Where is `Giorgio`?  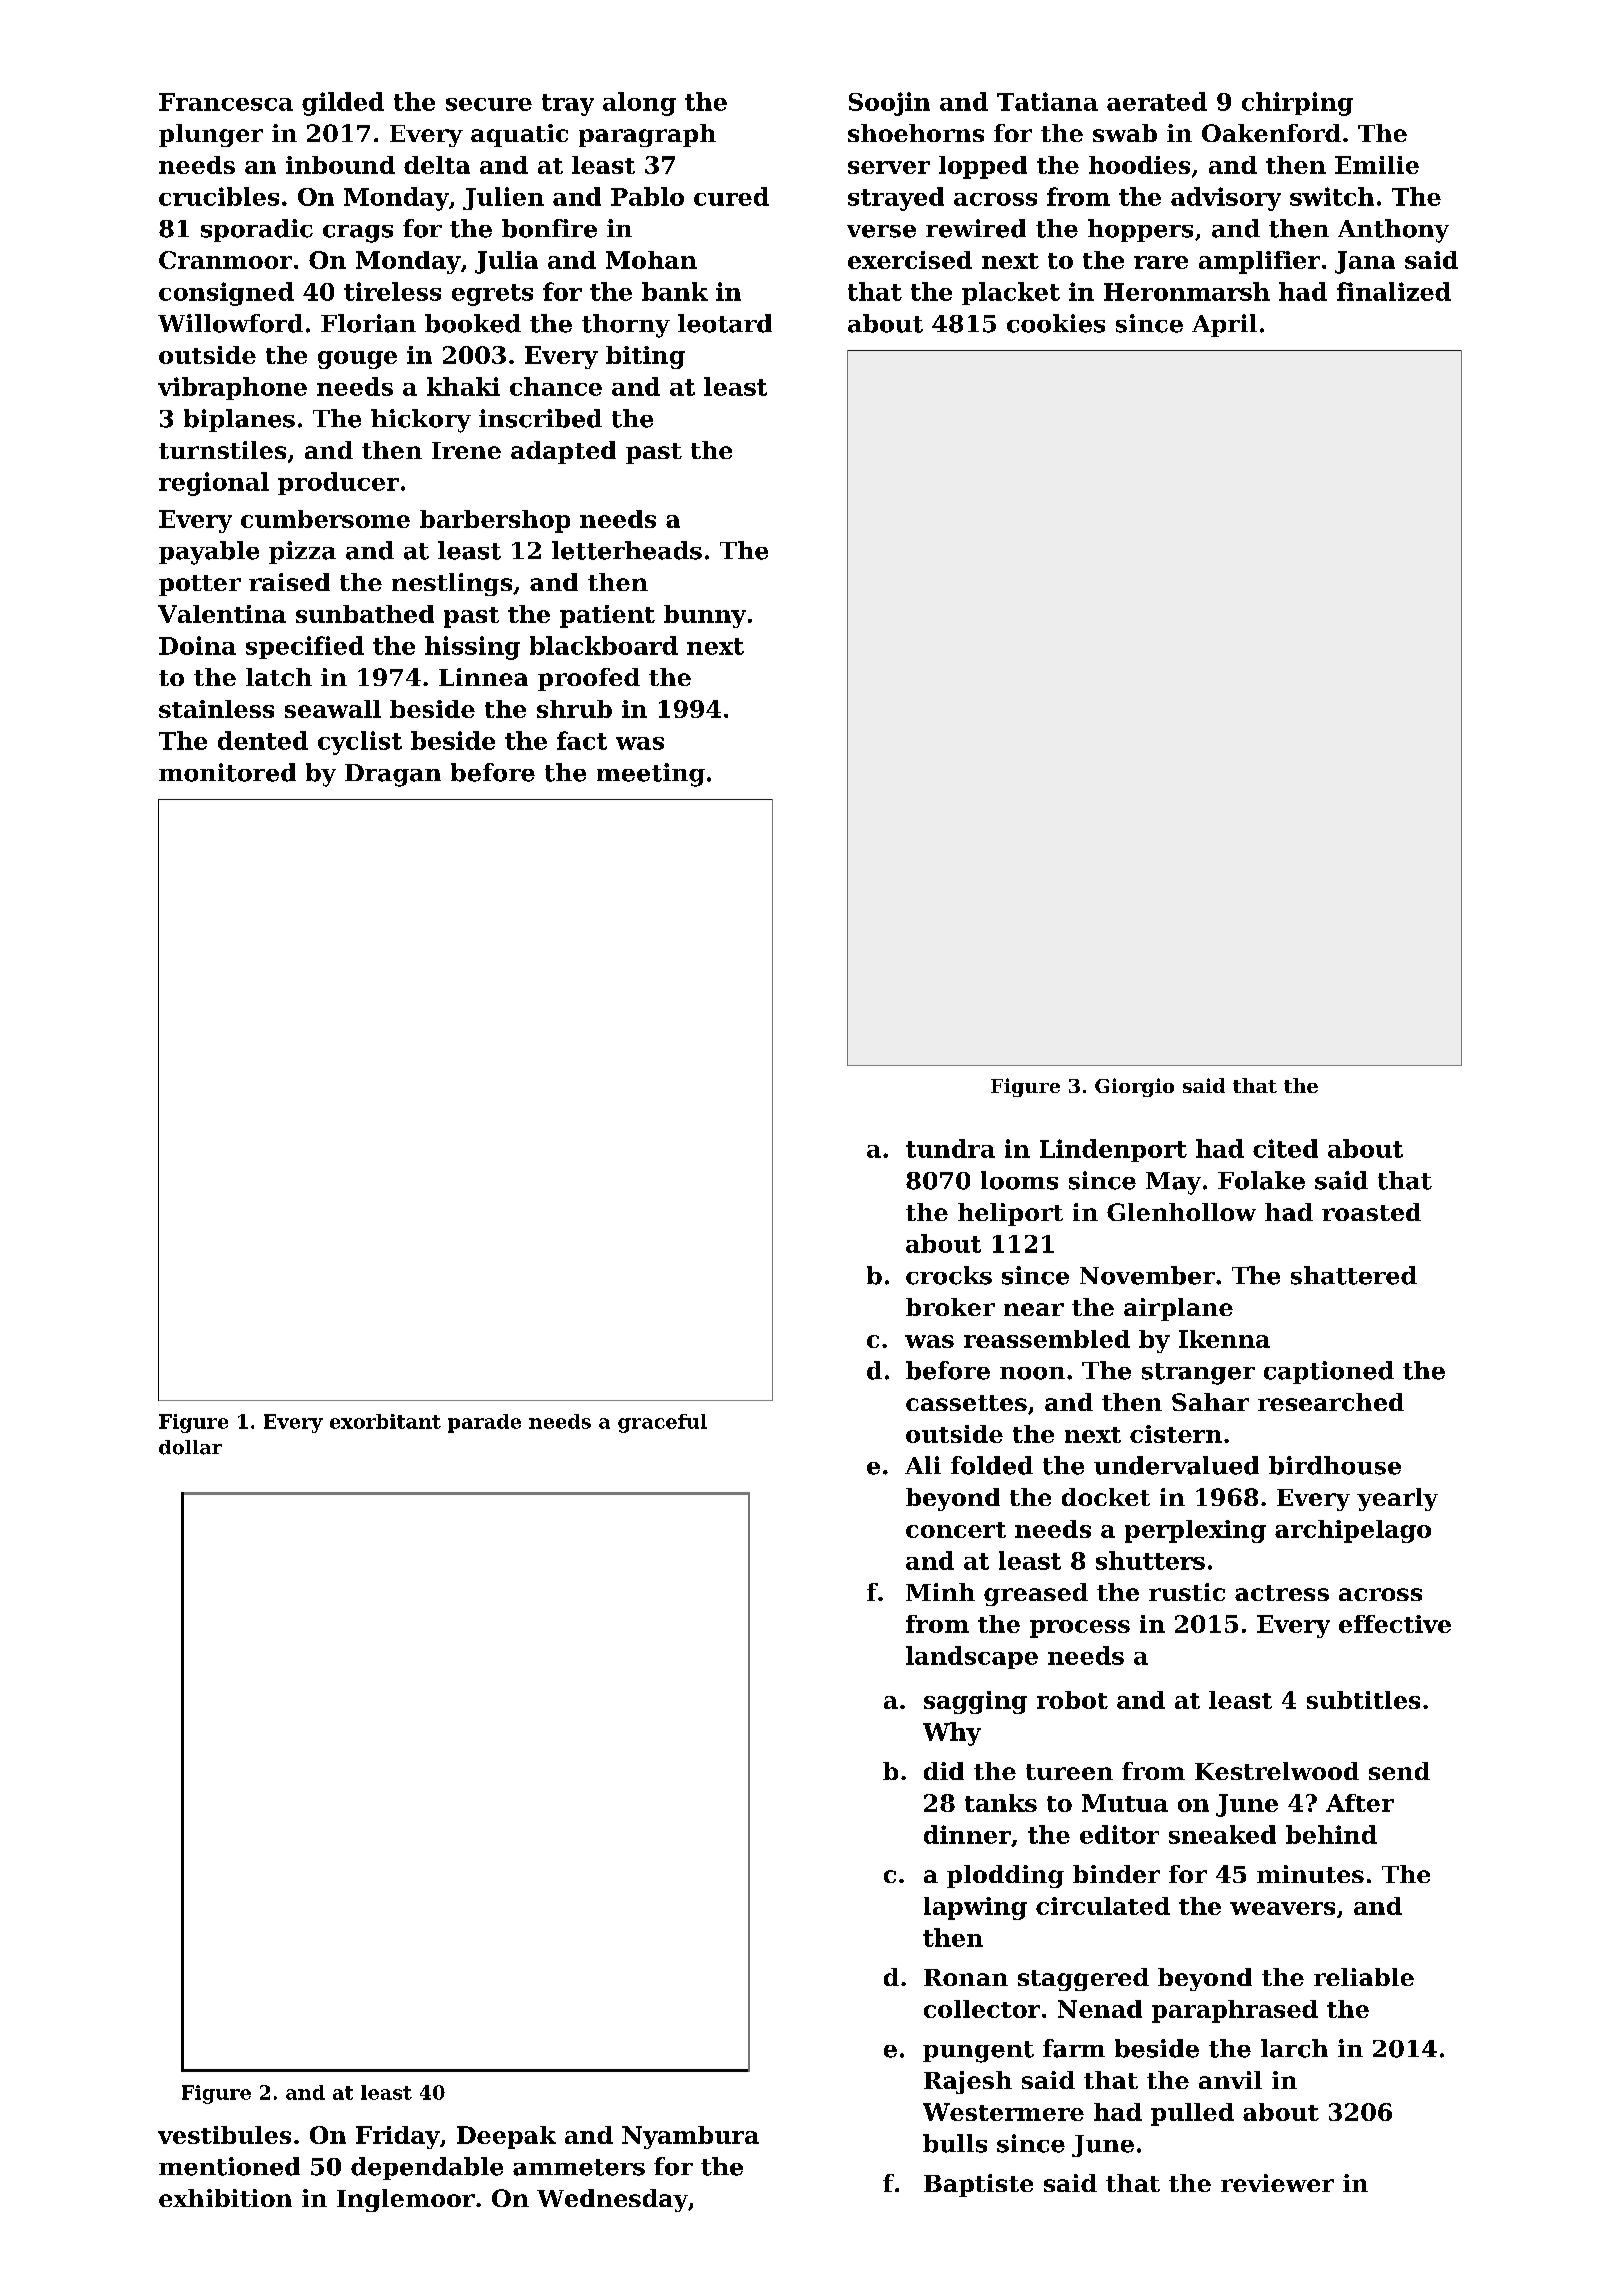
Giorgio is located at coordinates (1134, 1087).
